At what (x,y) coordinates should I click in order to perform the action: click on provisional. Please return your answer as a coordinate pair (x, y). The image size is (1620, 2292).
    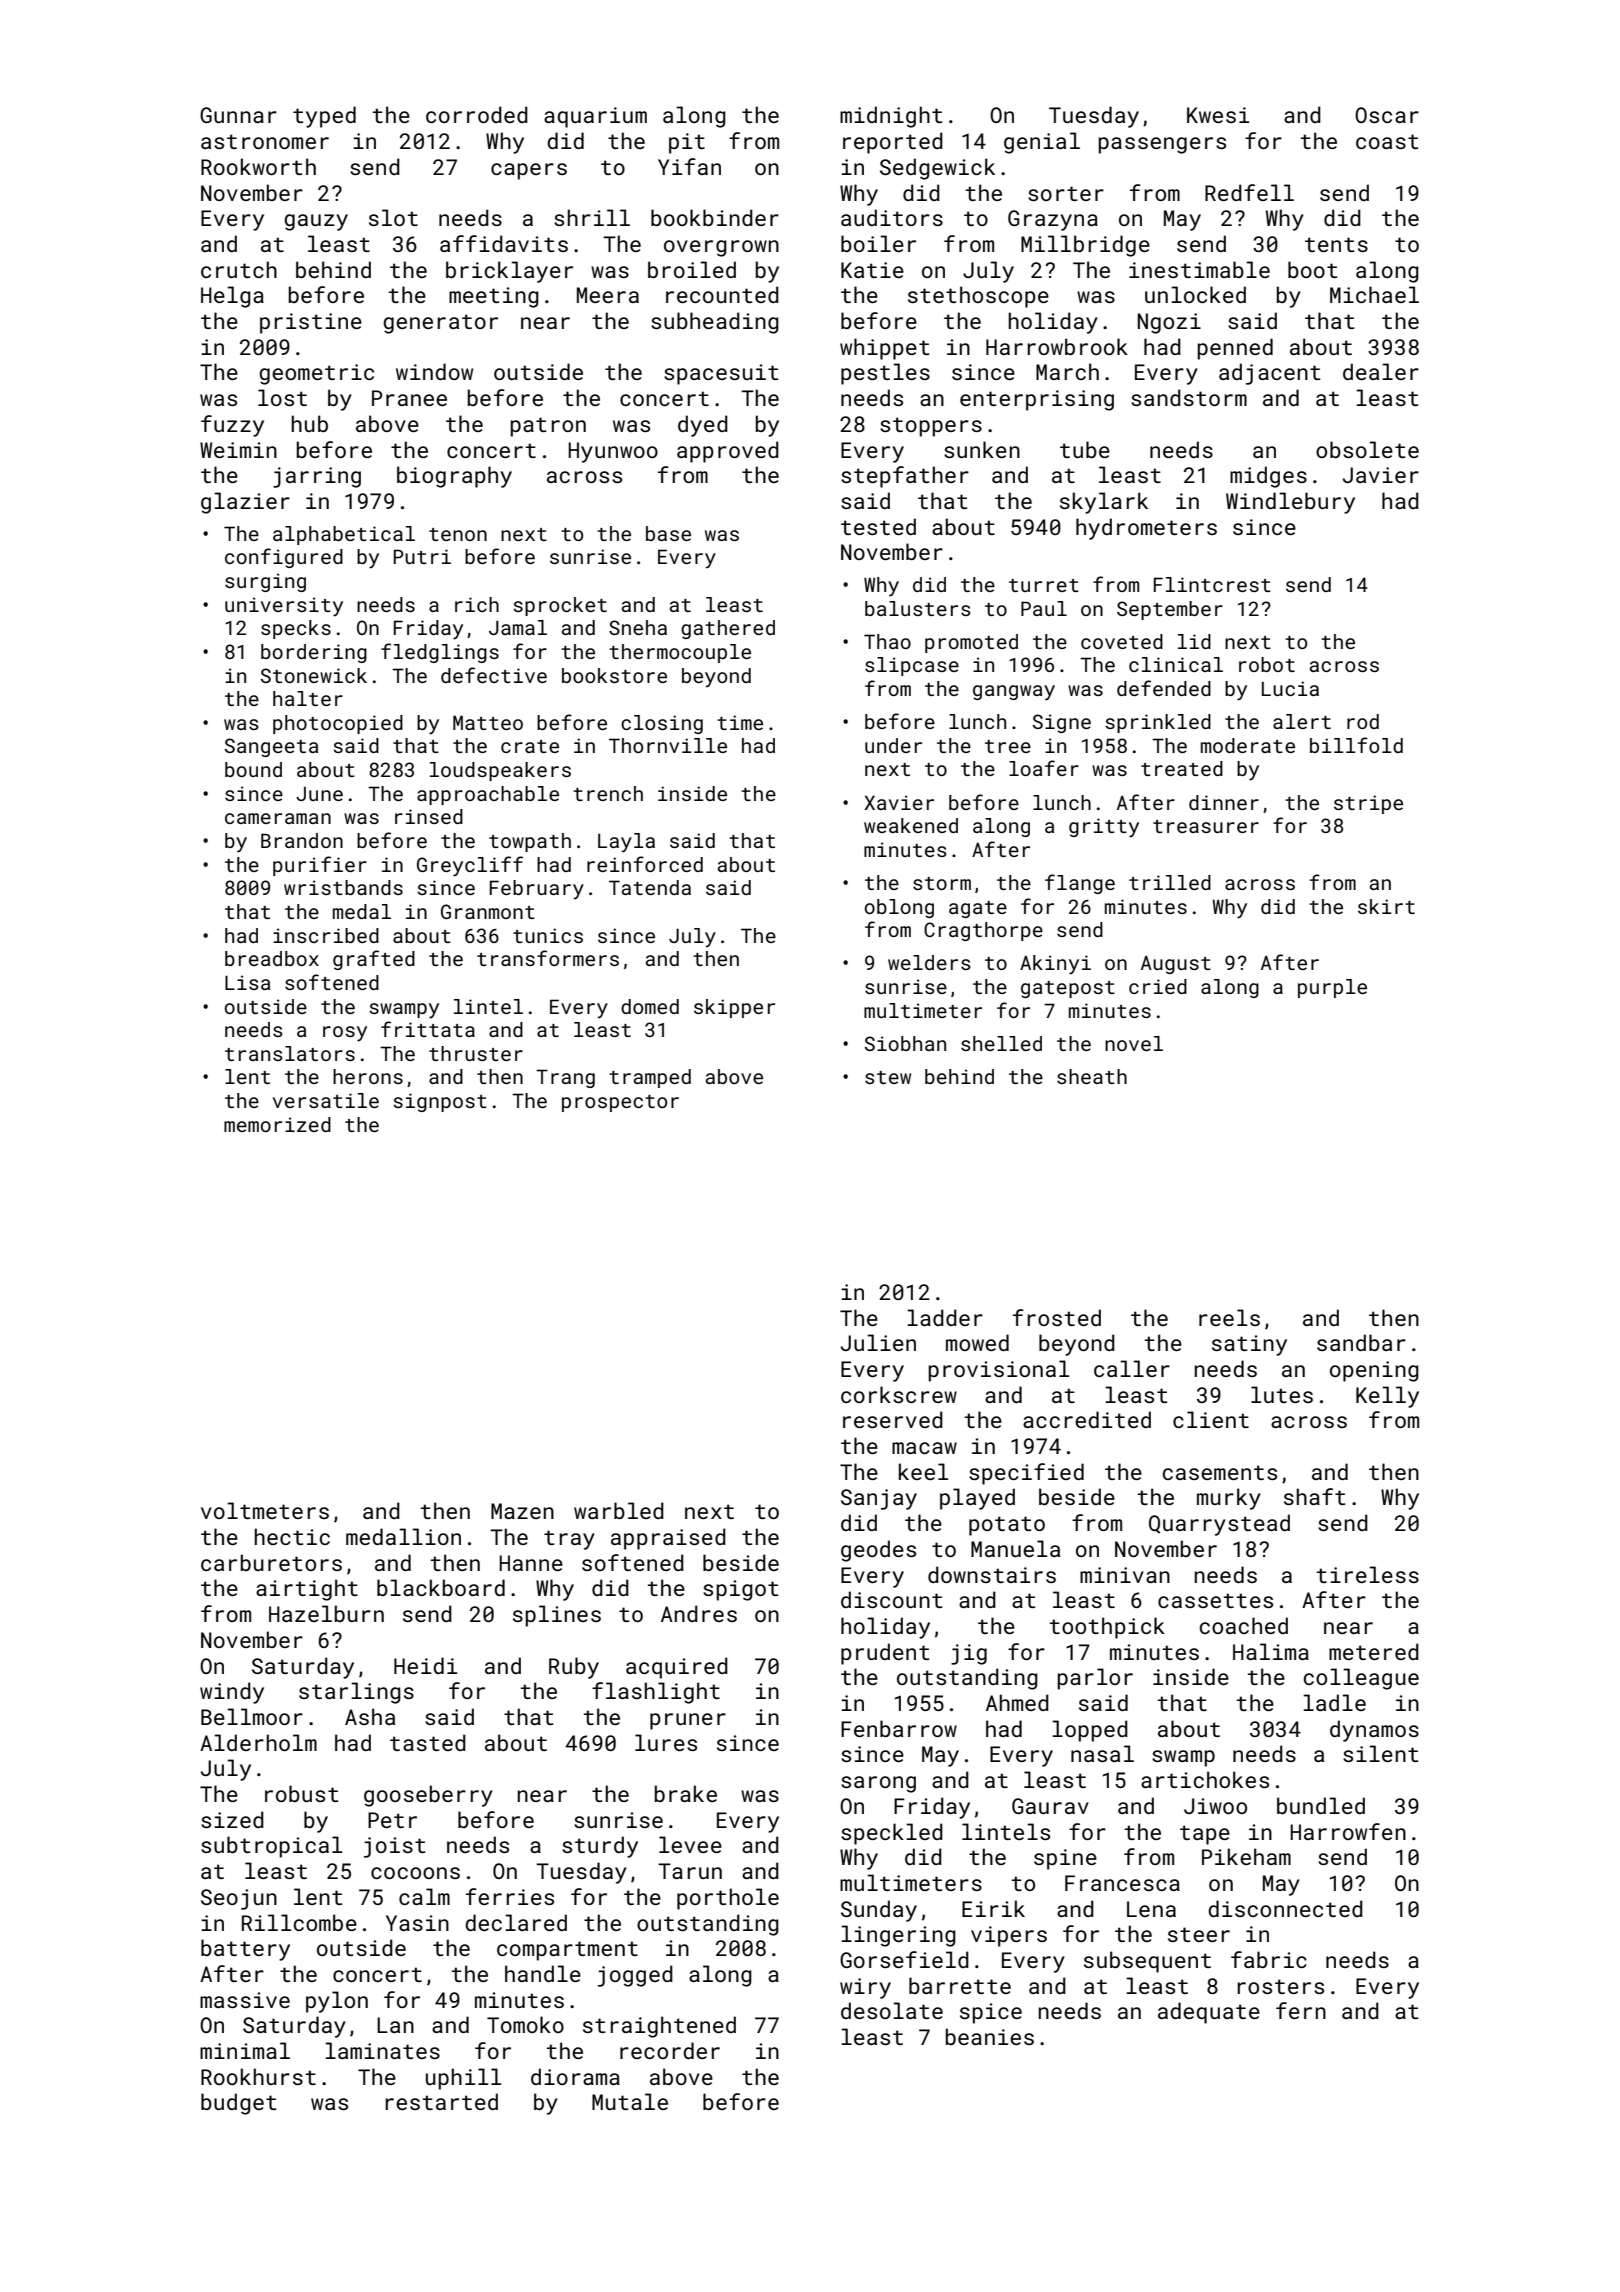
    Looking at the image, I should click on (998, 1371).
